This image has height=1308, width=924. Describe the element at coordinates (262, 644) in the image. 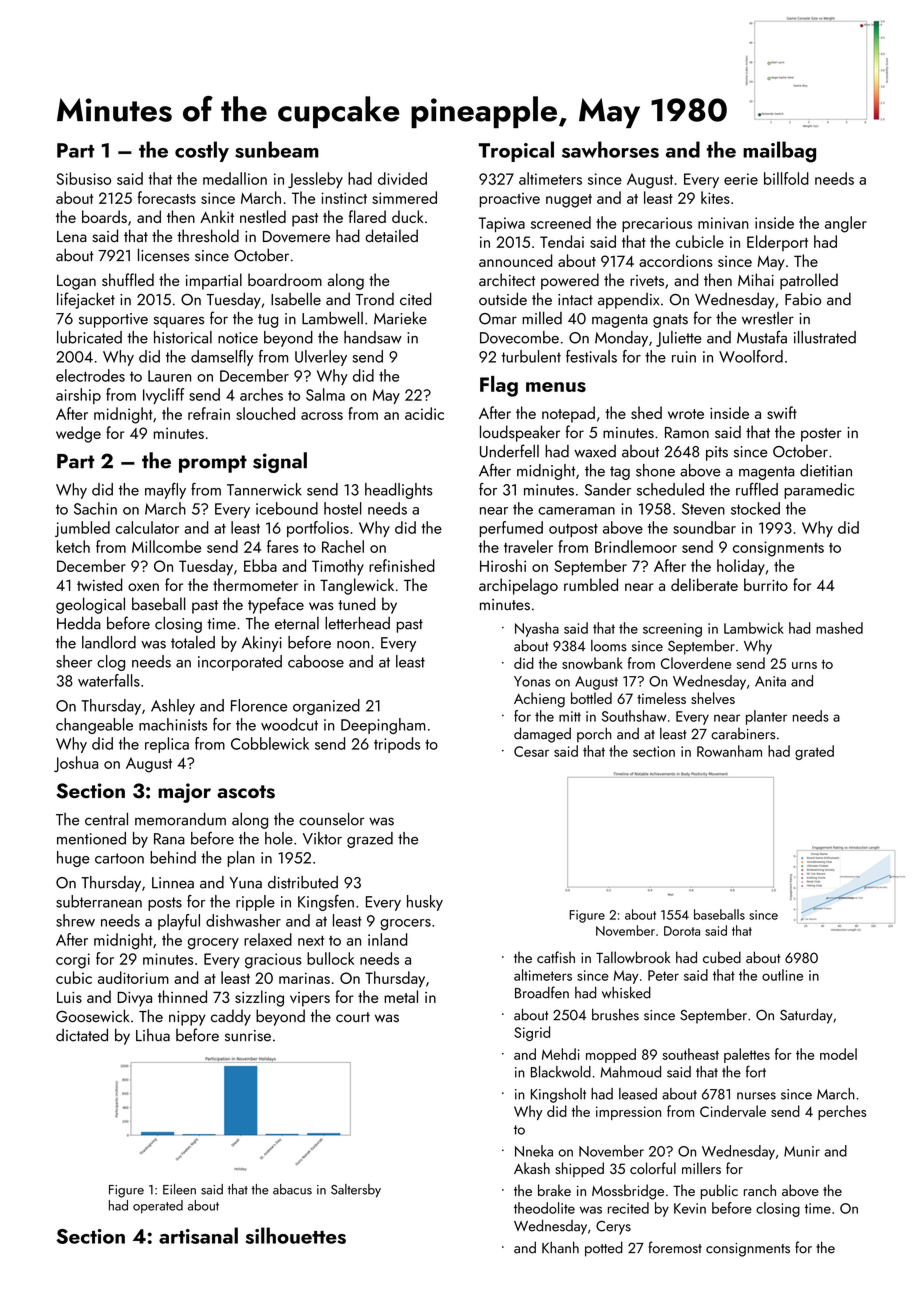

I see `Akinyi` at that location.
